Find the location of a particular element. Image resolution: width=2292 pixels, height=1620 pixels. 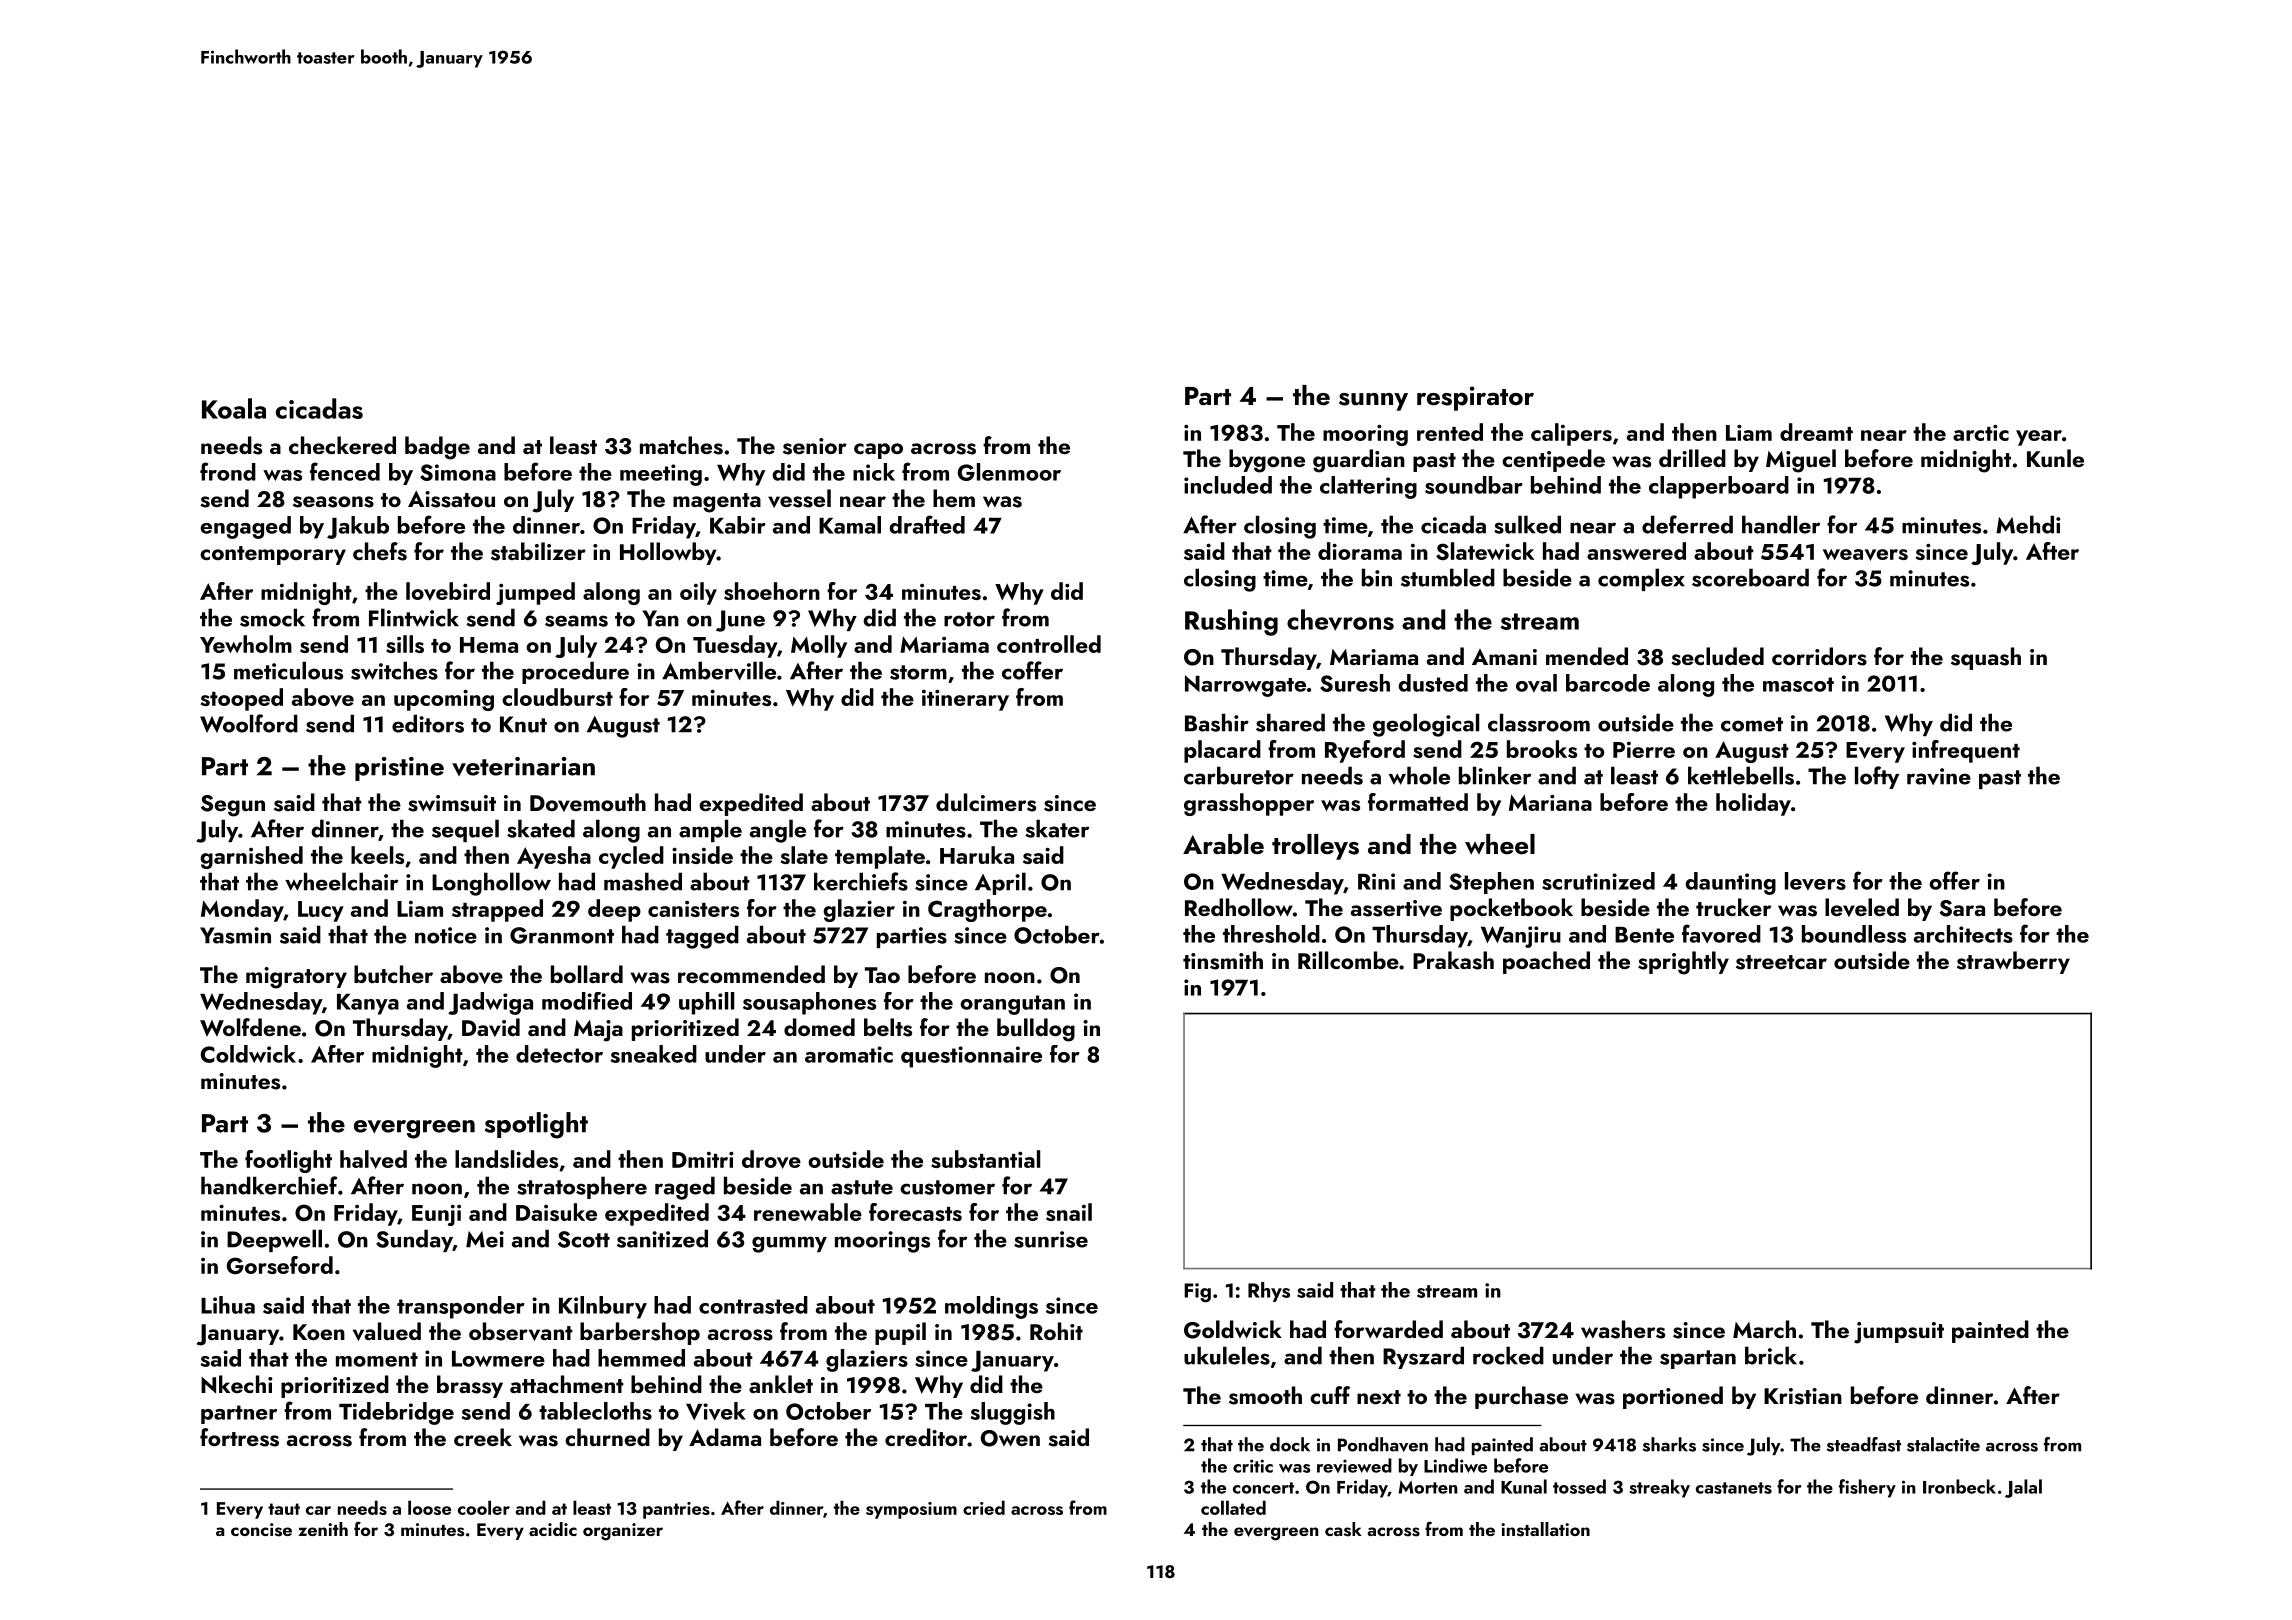

cried is located at coordinates (984, 1507).
